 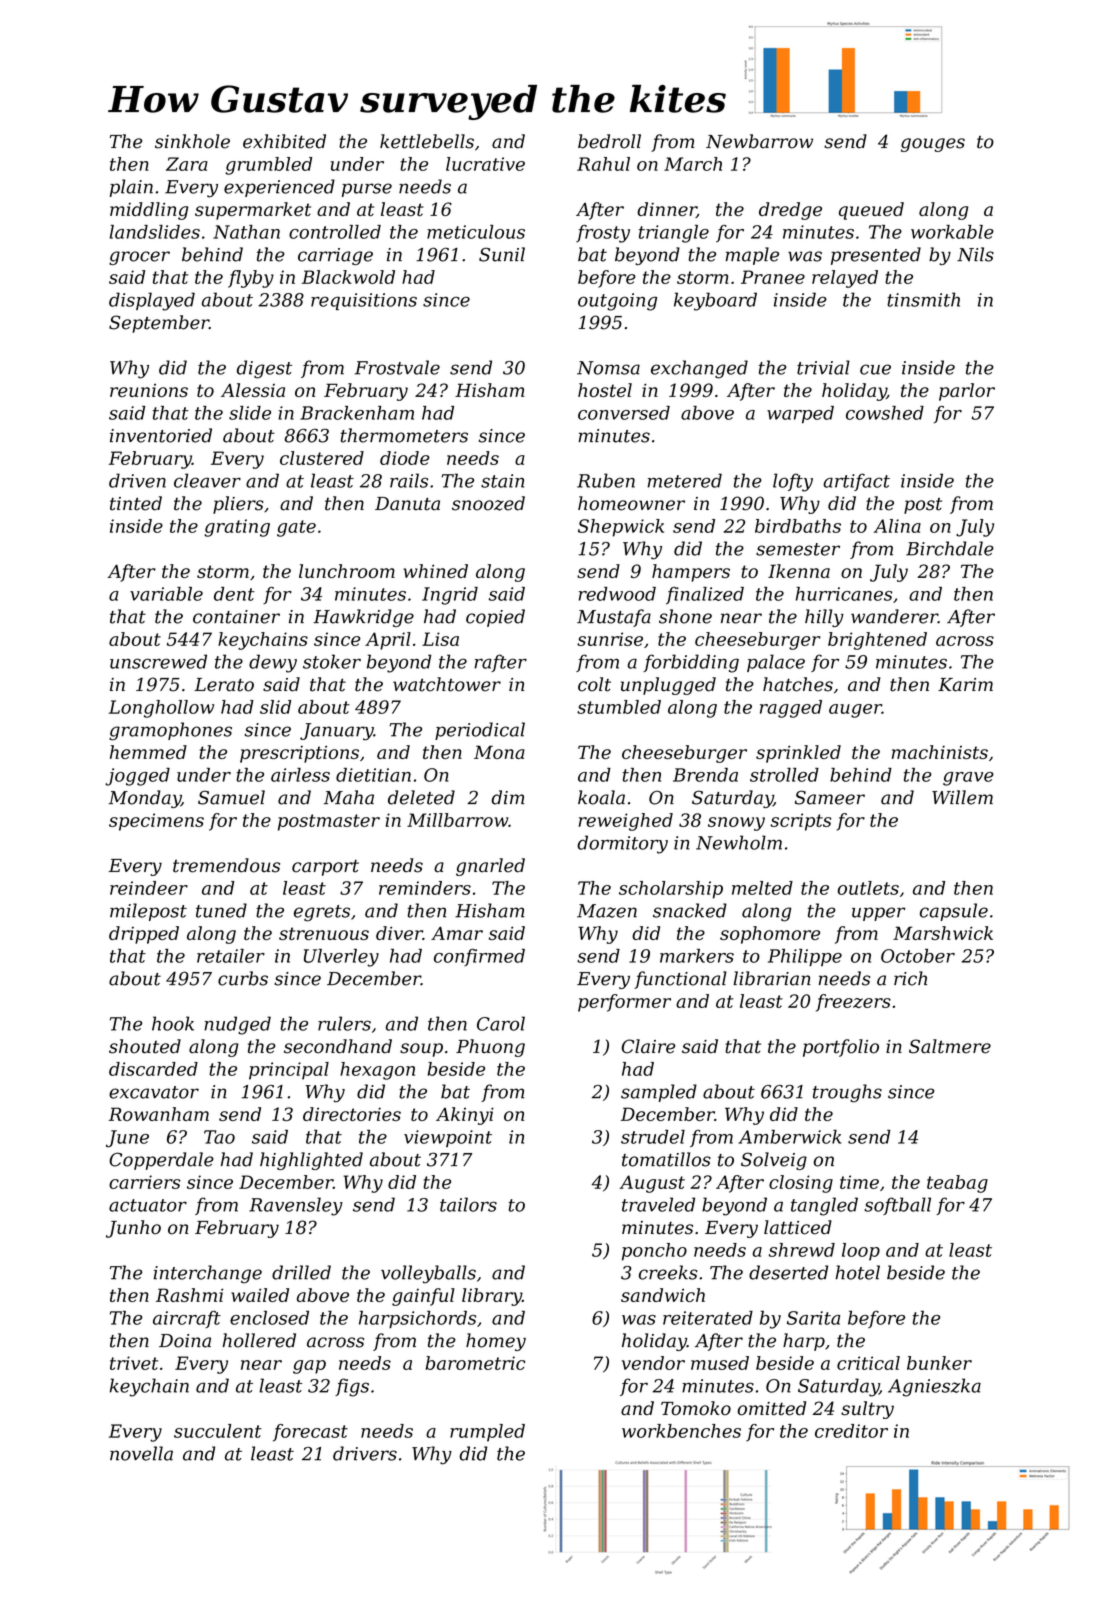 What do you see at coordinates (309, 1367) in the screenshot?
I see `gap` at bounding box center [309, 1367].
